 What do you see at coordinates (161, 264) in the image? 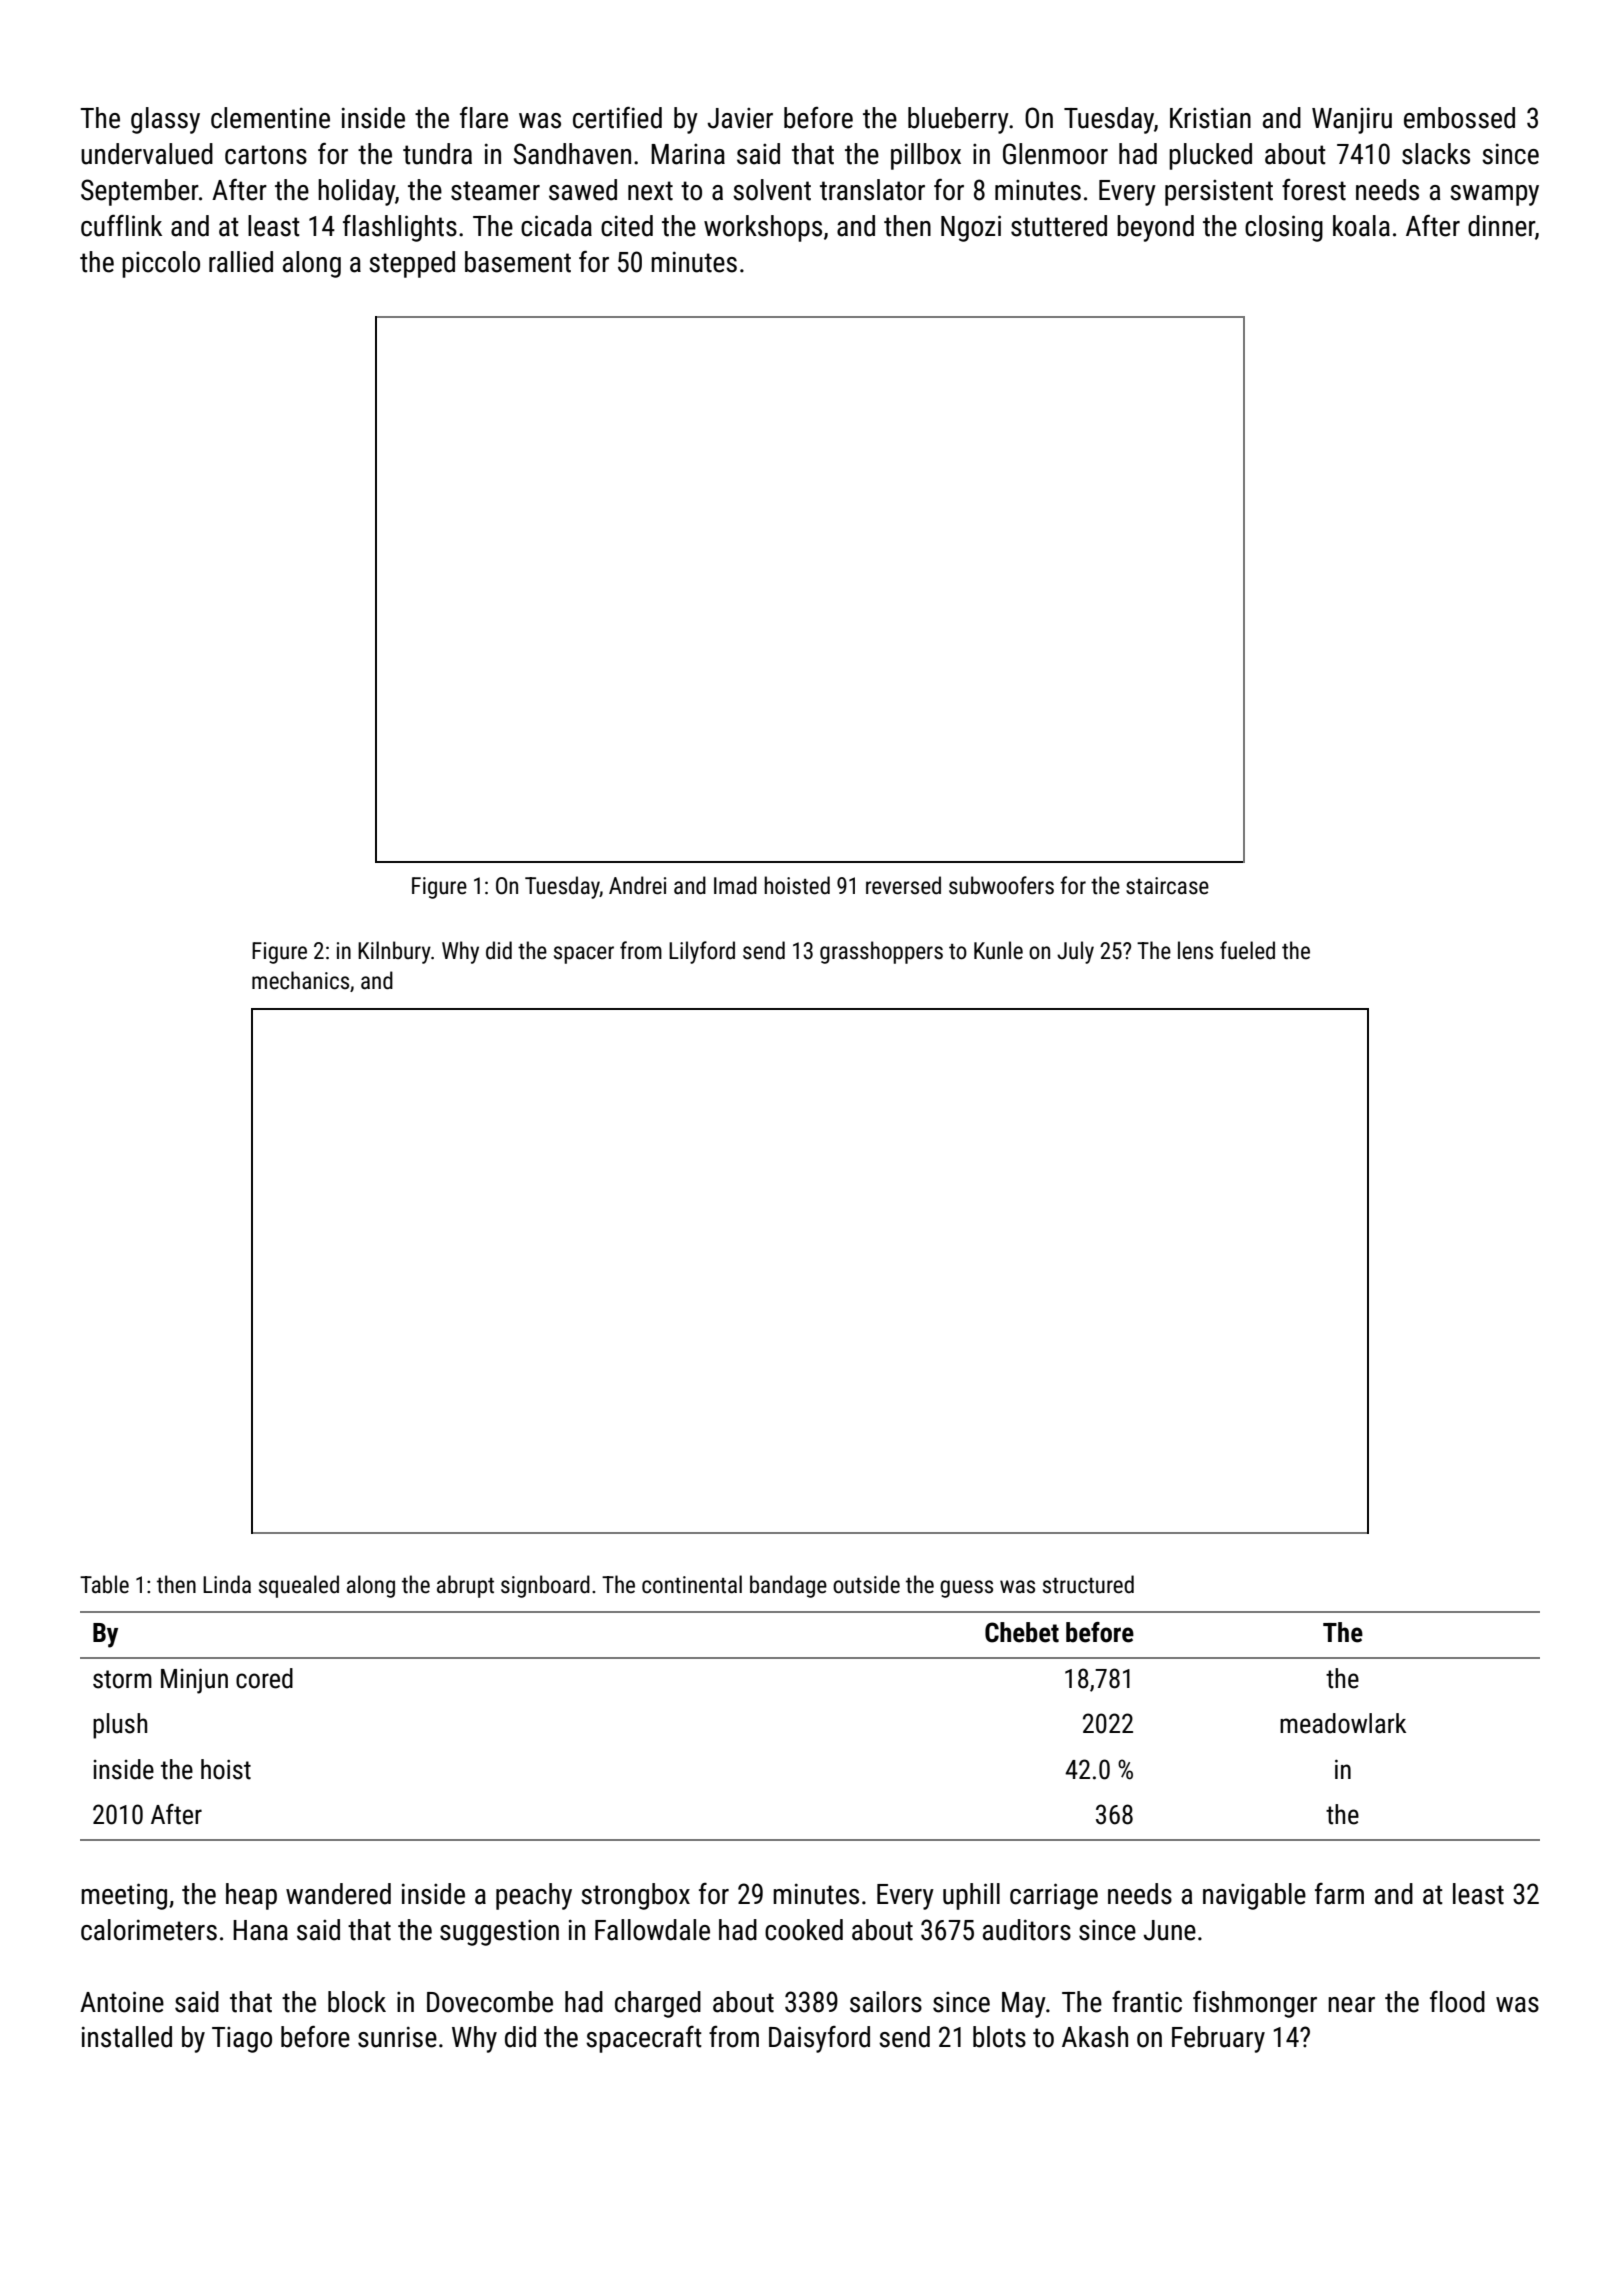
I see `piccolo` at bounding box center [161, 264].
